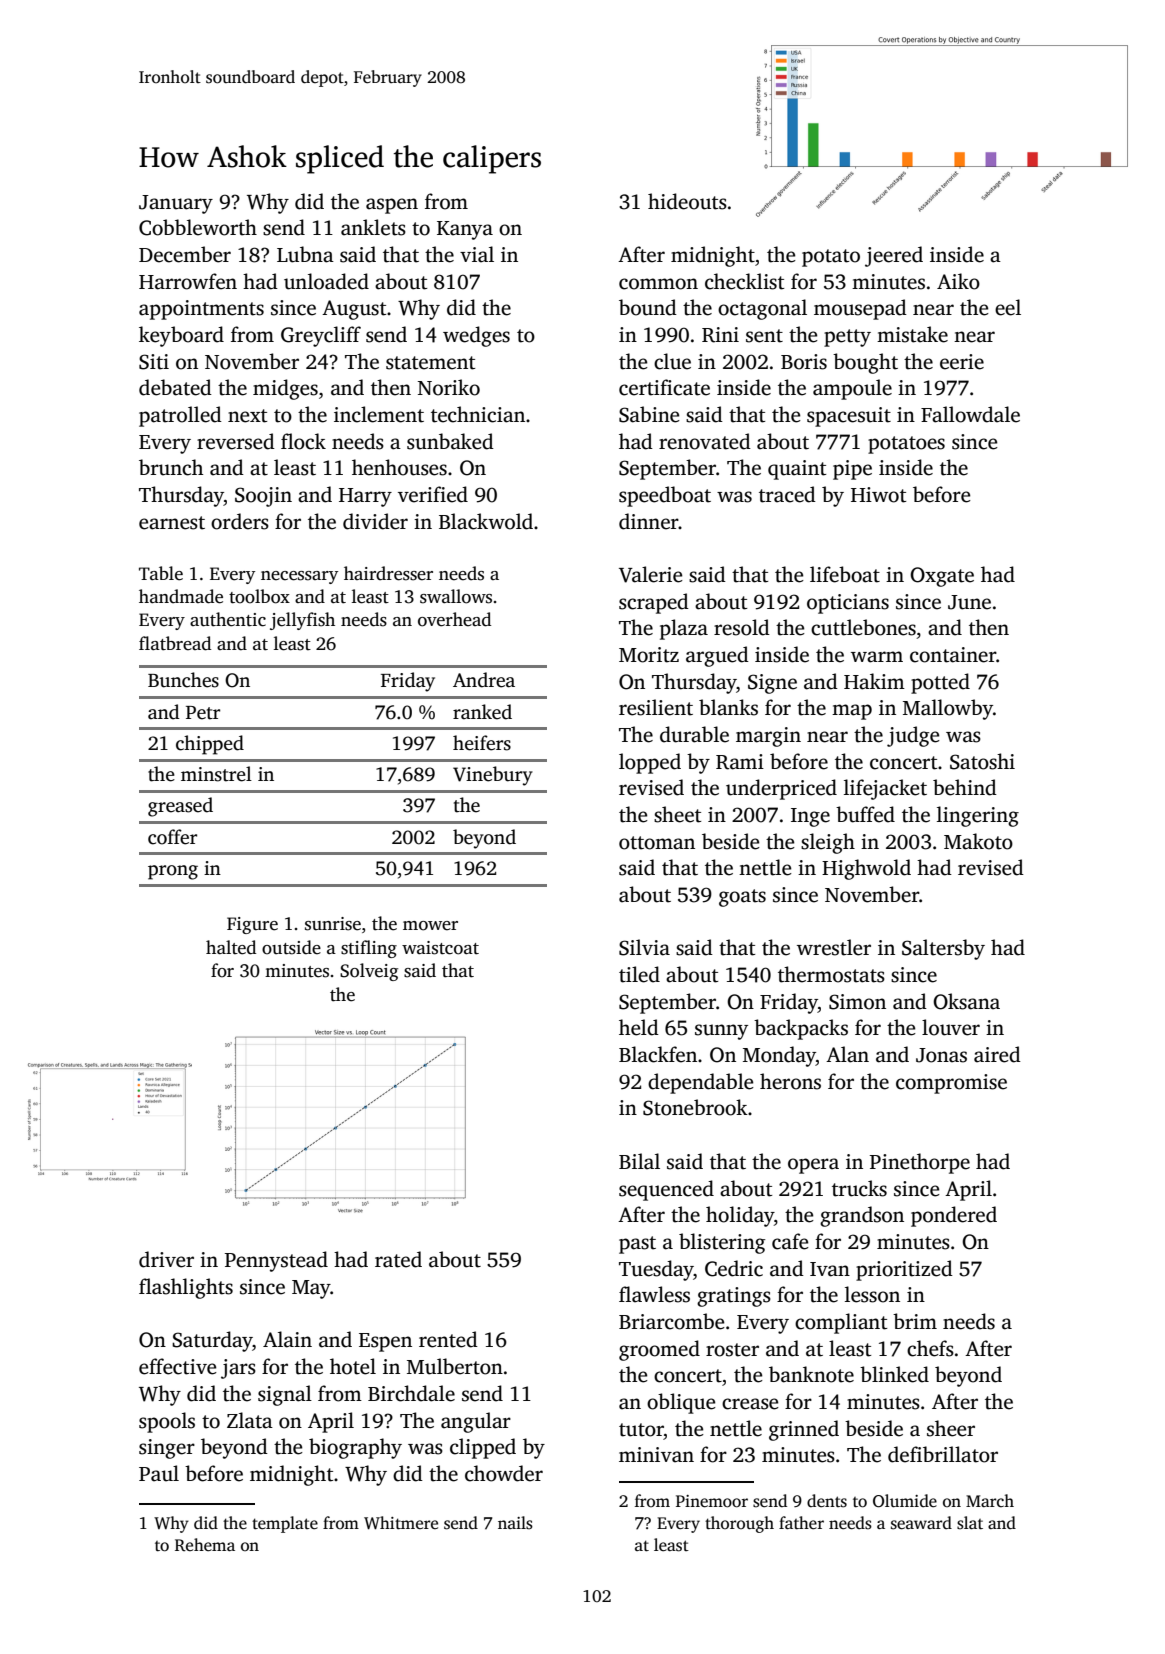 This document has height=1654, width=1165. Describe the element at coordinates (285, 1395) in the document. I see `signal` at that location.
